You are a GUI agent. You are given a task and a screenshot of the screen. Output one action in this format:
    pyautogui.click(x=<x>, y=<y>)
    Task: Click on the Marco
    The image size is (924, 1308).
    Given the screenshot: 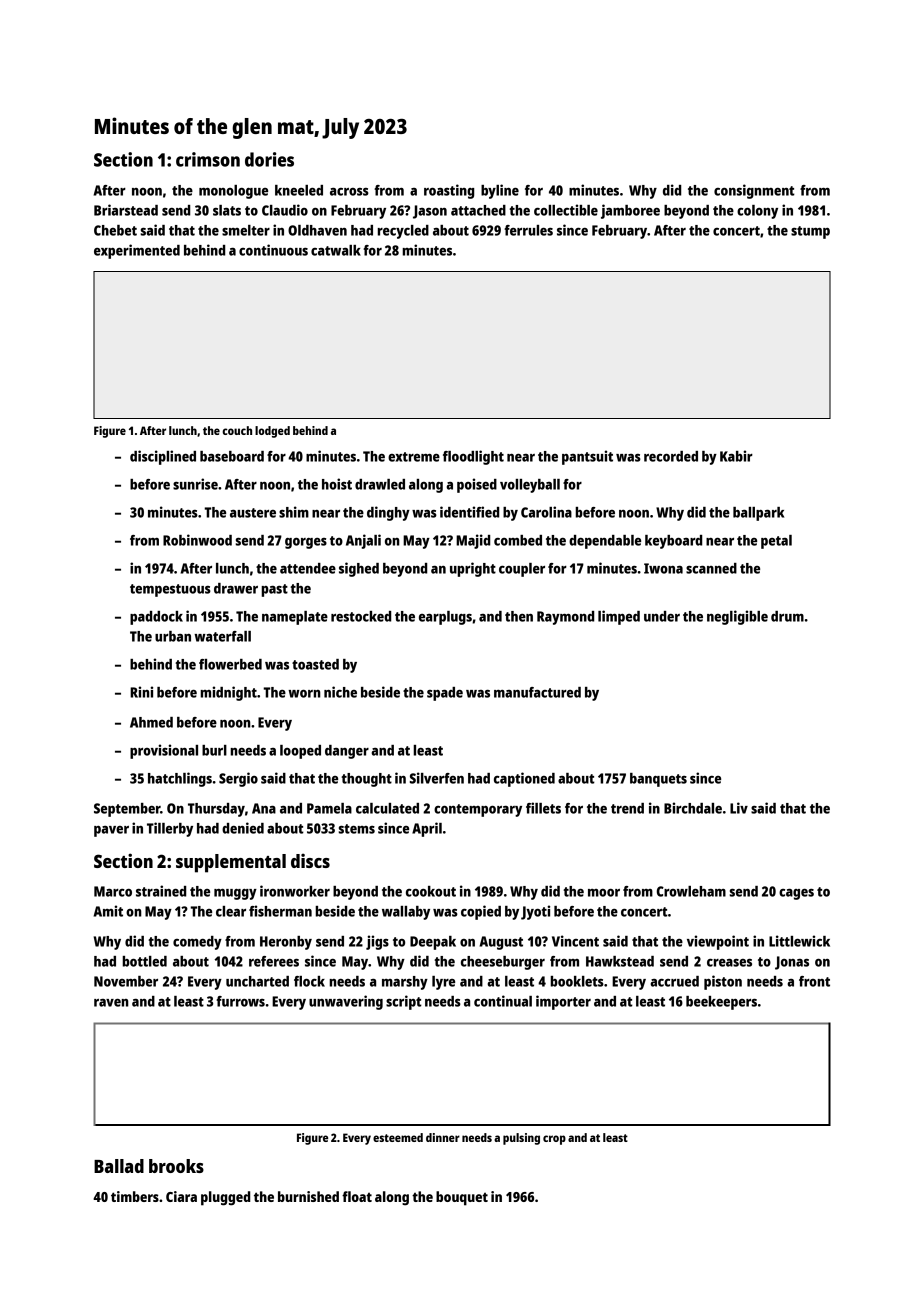 What is the action you would take?
    pyautogui.click(x=113, y=891)
